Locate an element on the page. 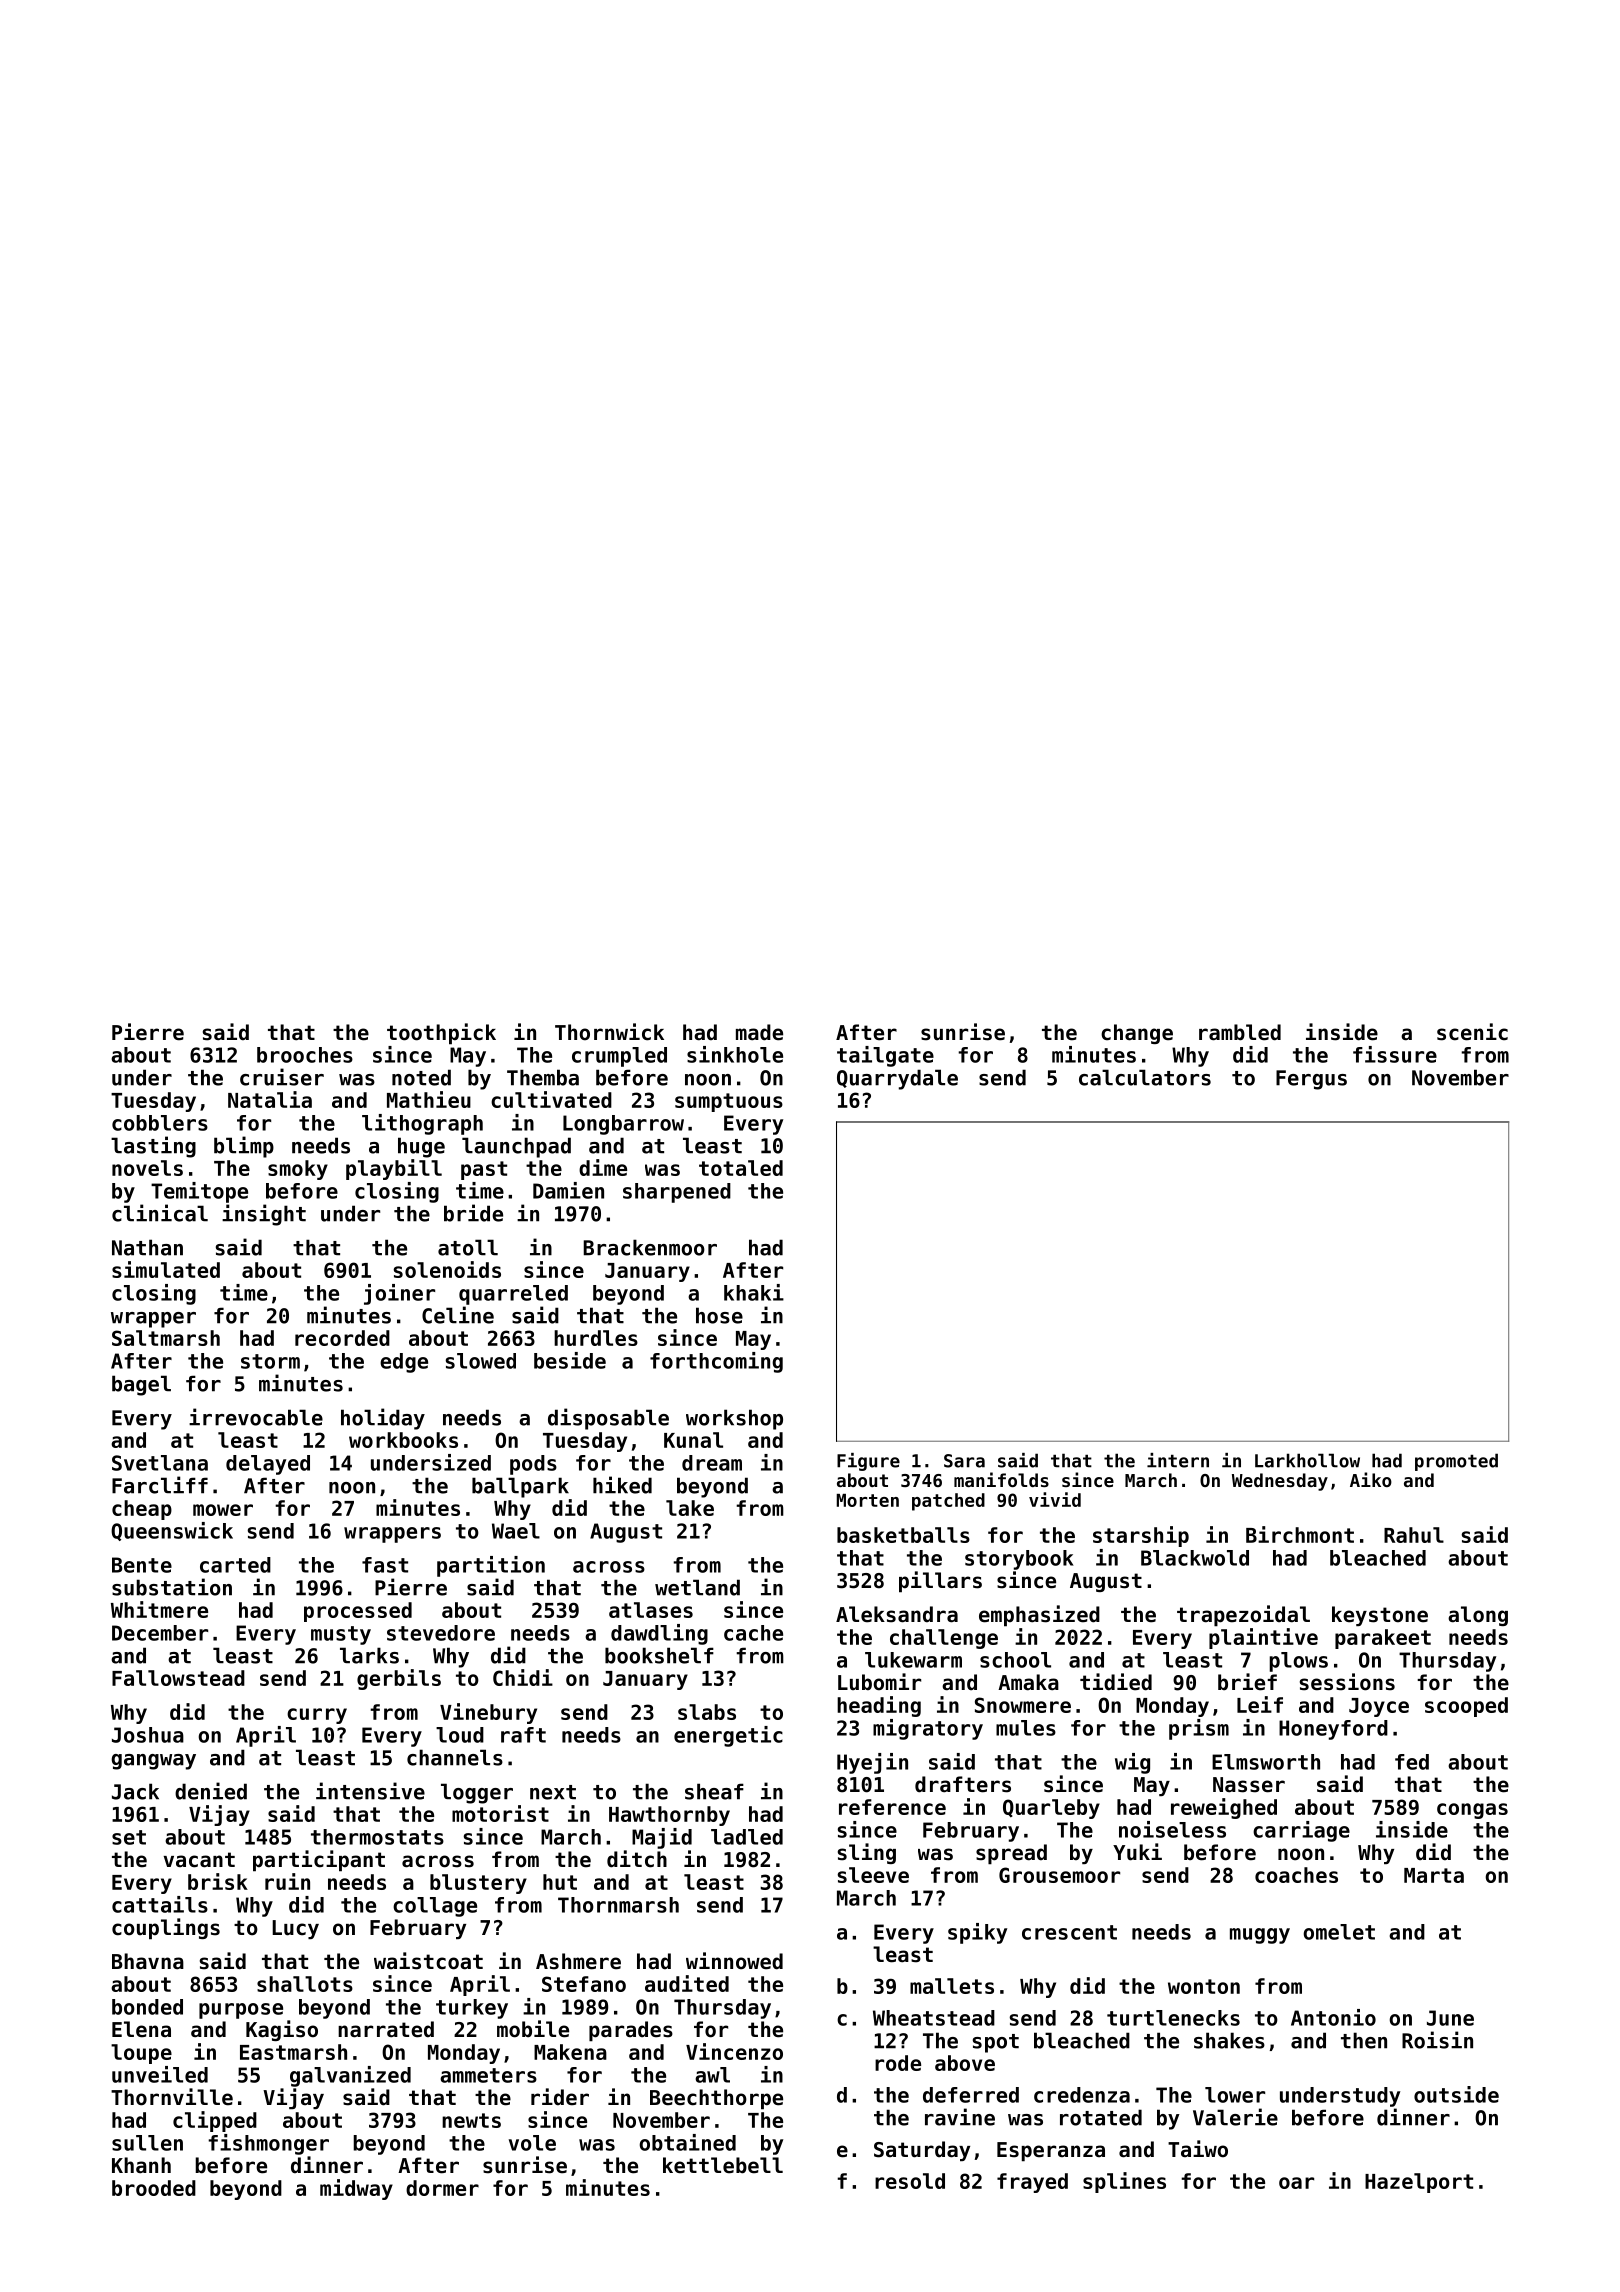 This image has width=1620, height=2292. forthcoming is located at coordinates (716, 1362).
